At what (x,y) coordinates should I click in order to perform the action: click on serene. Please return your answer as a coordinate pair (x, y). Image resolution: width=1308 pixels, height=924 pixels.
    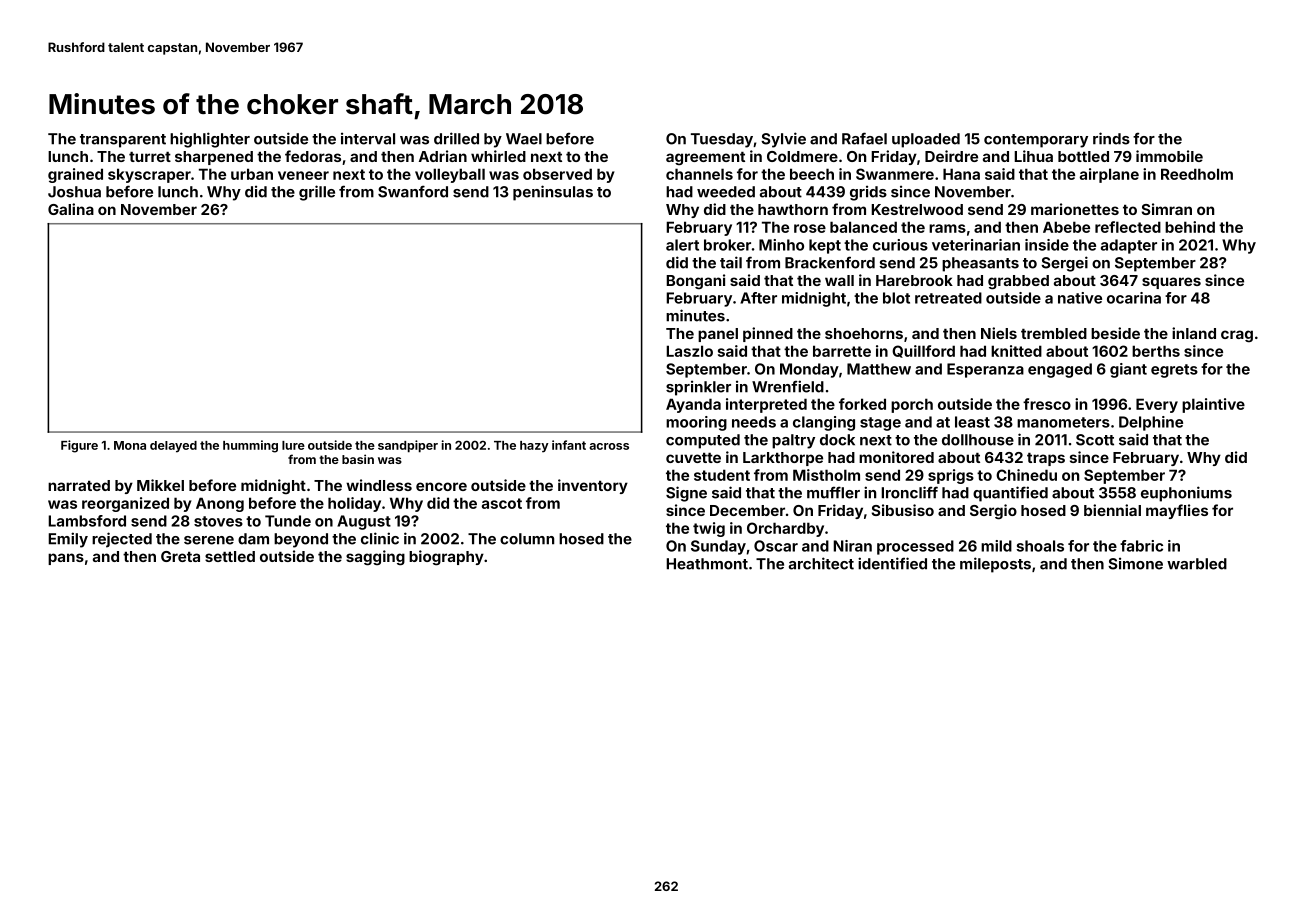
    Looking at the image, I should click on (209, 540).
